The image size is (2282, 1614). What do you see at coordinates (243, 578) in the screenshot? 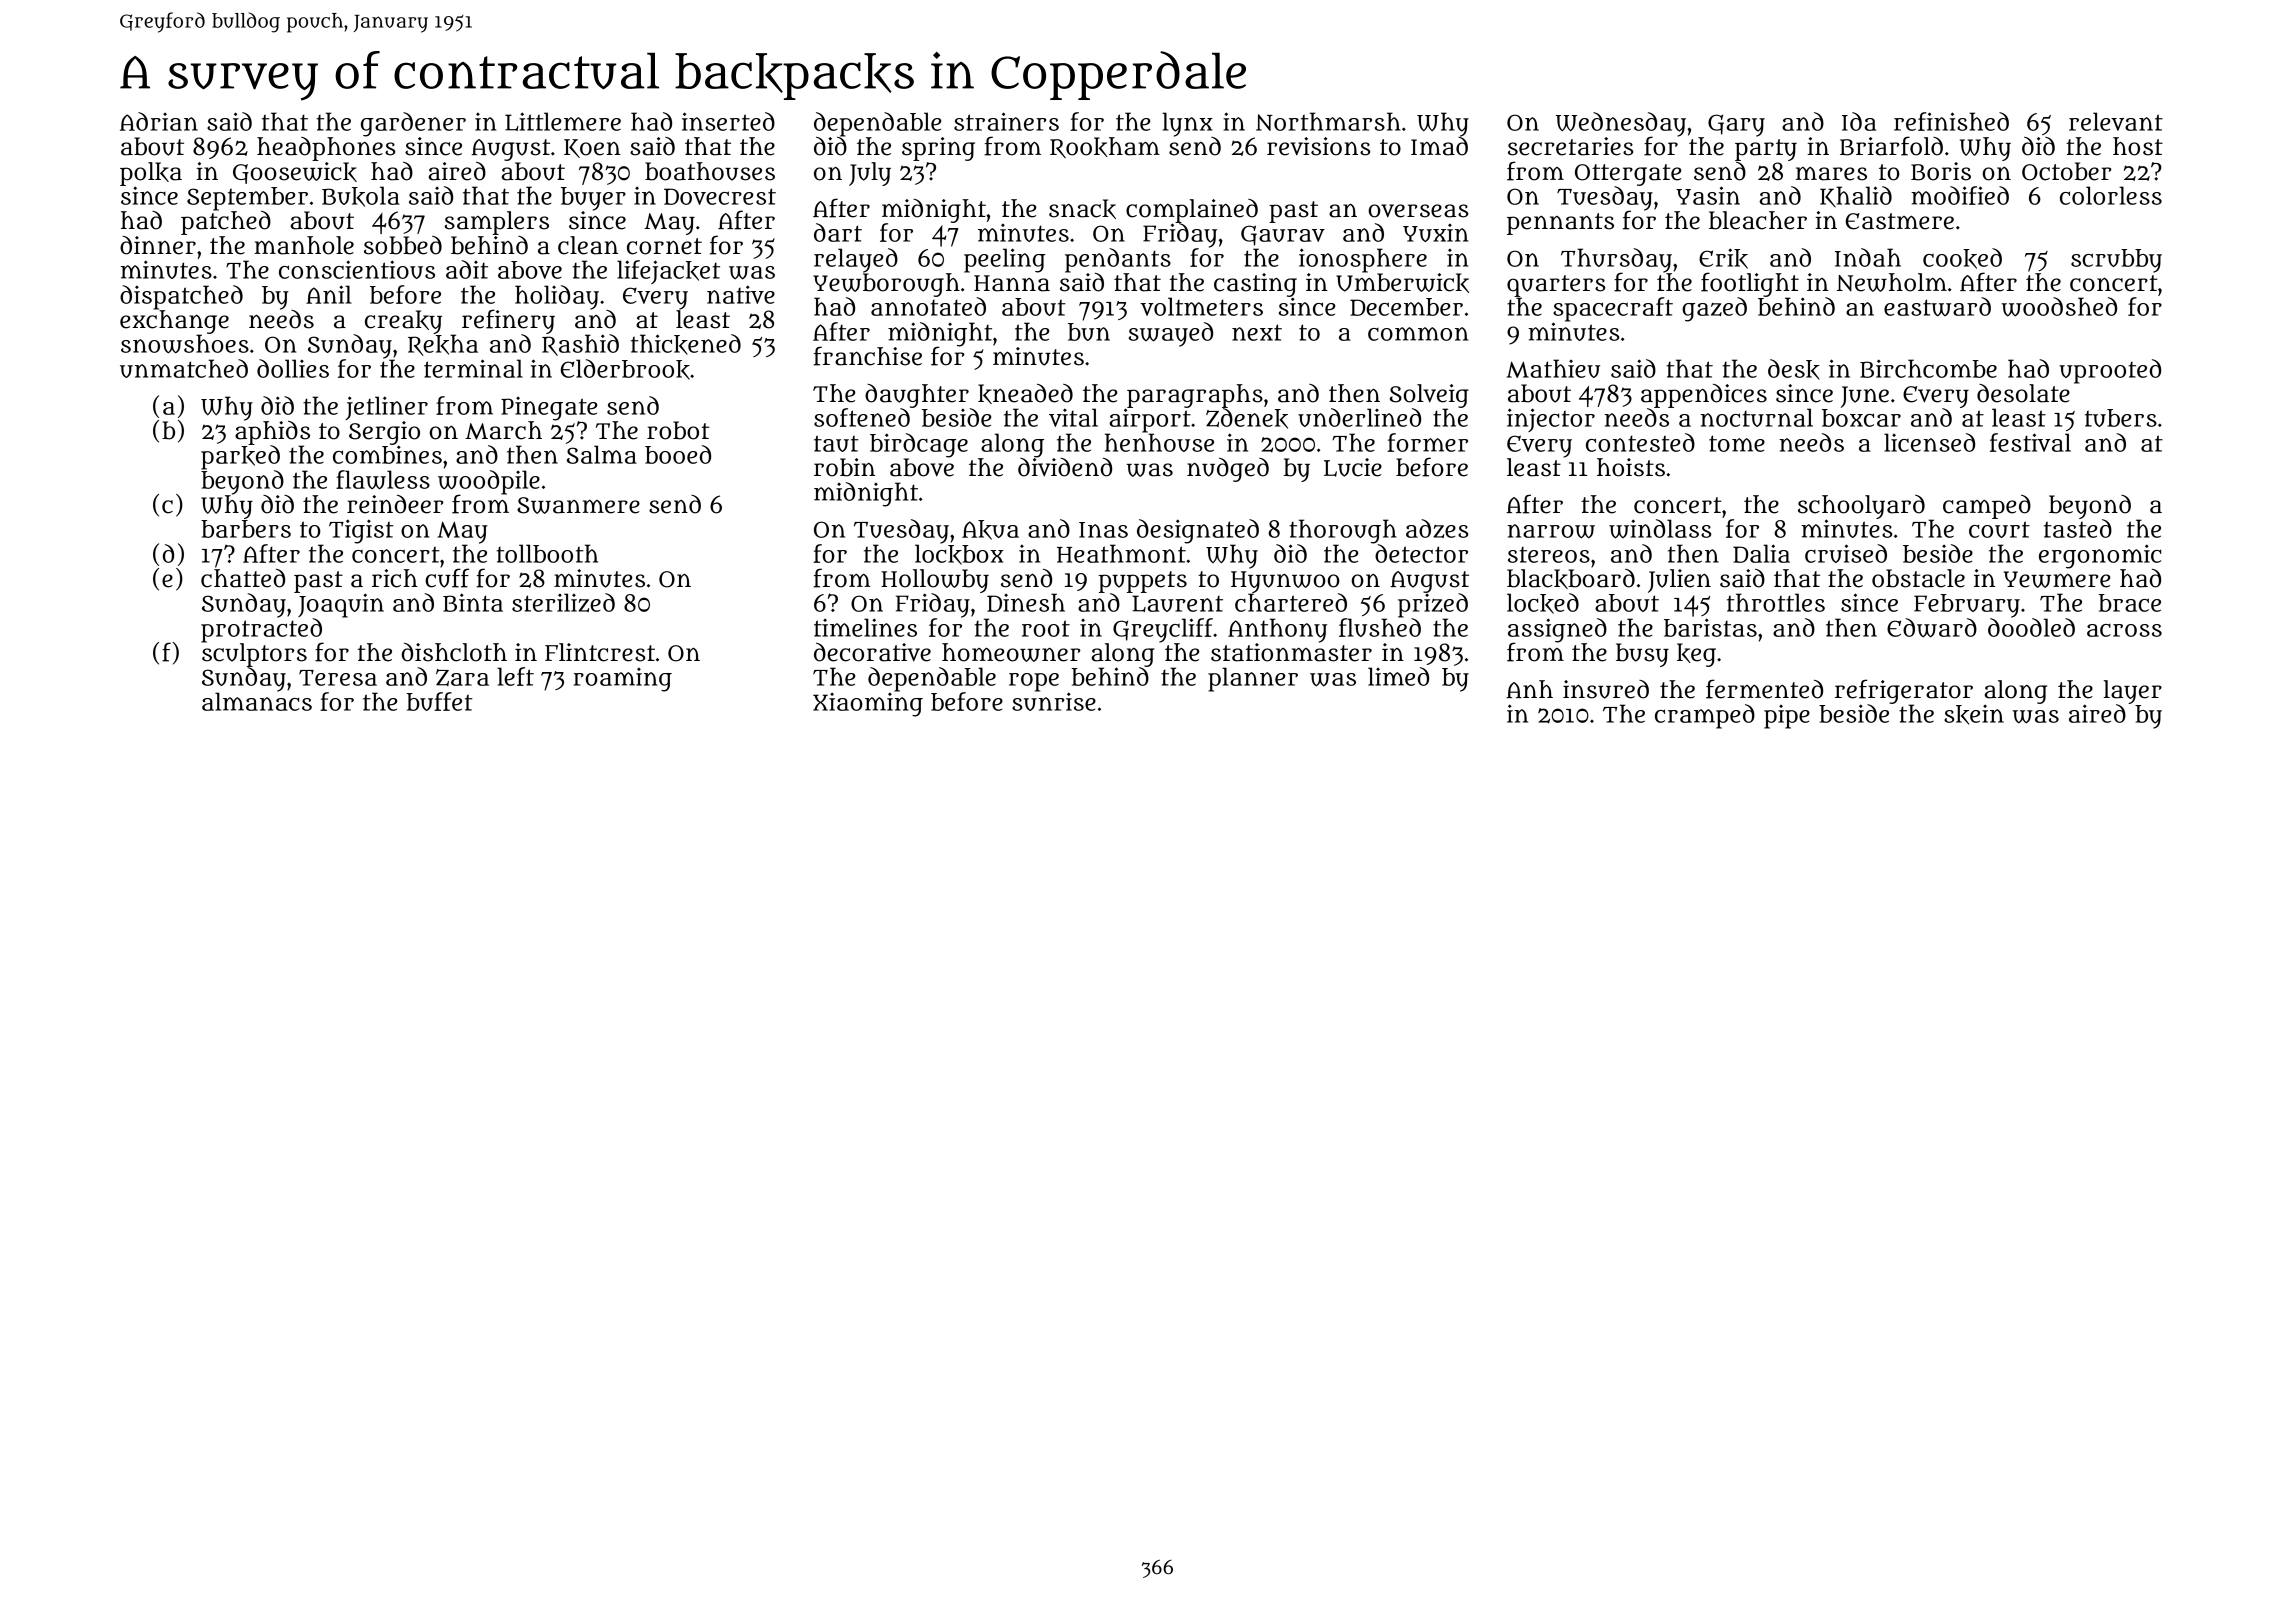
I see `chatted` at bounding box center [243, 578].
